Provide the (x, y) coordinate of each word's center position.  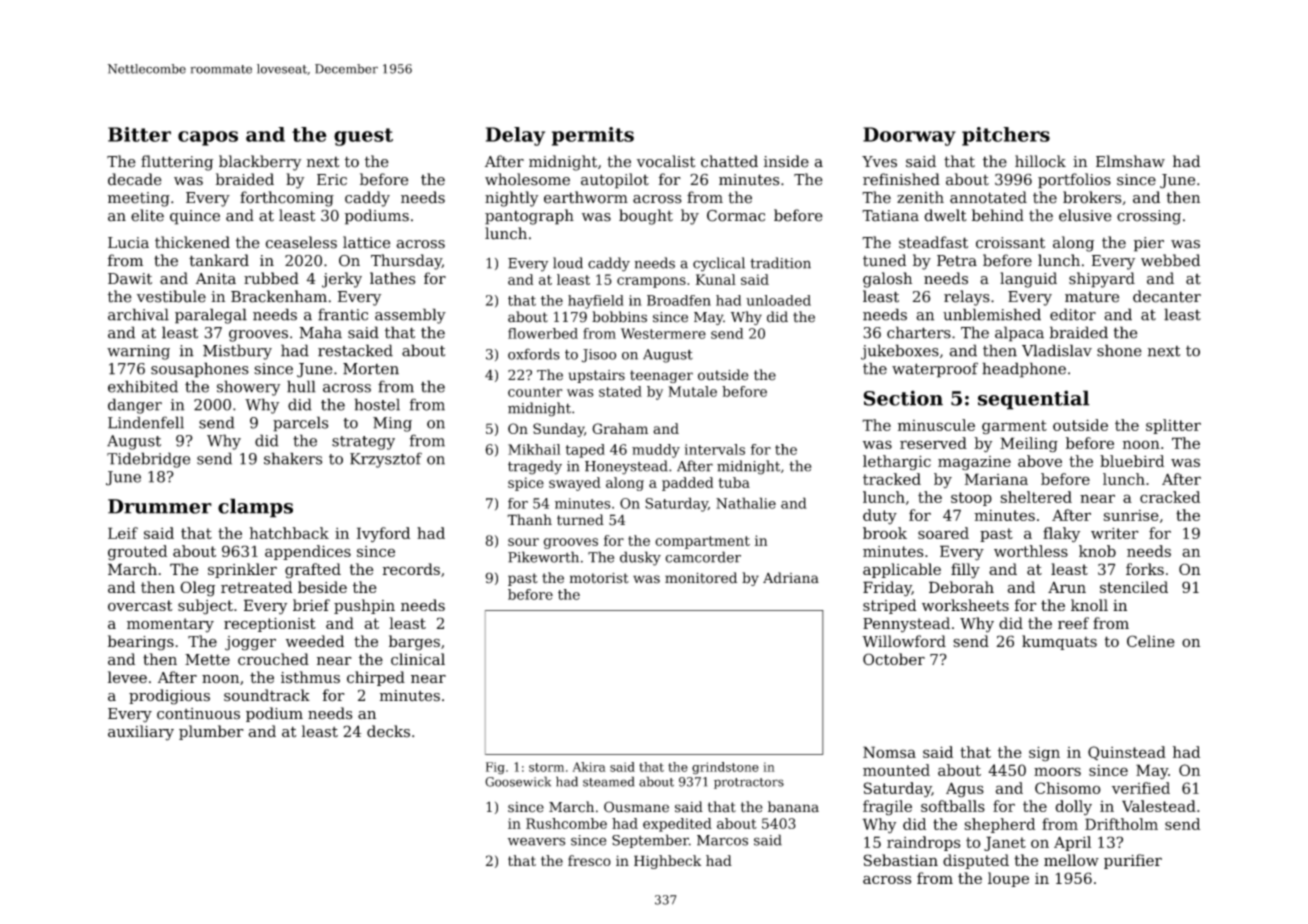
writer (1115, 533)
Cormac (736, 215)
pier (1149, 244)
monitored (701, 578)
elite (147, 215)
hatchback (289, 533)
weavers (536, 841)
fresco (589, 860)
